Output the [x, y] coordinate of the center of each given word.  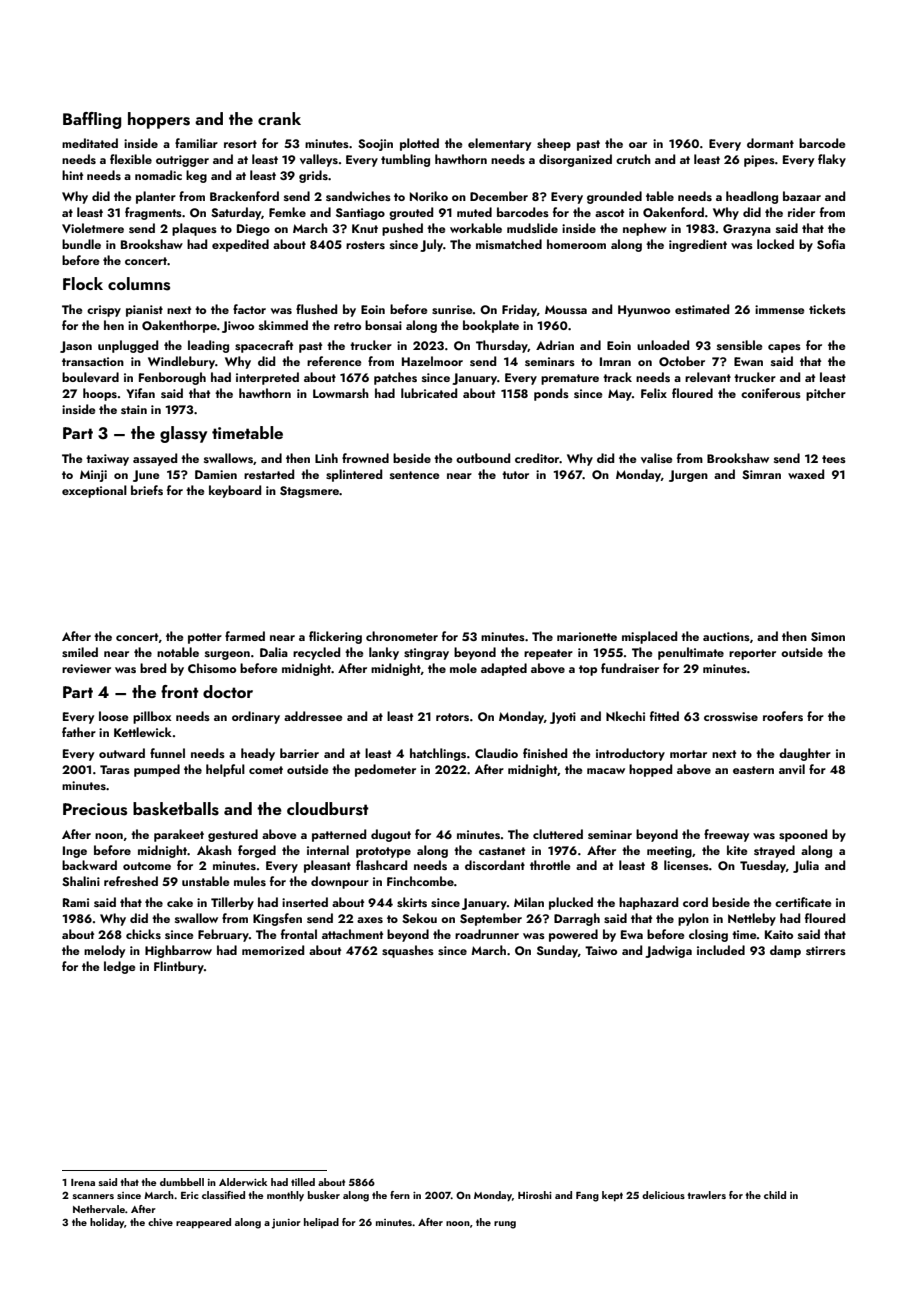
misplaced [649, 637]
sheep [554, 144]
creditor [537, 458]
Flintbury [179, 967]
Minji [93, 476]
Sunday [557, 951]
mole [463, 668]
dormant [770, 143]
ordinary [256, 717]
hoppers [159, 120]
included [721, 950]
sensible [740, 345]
